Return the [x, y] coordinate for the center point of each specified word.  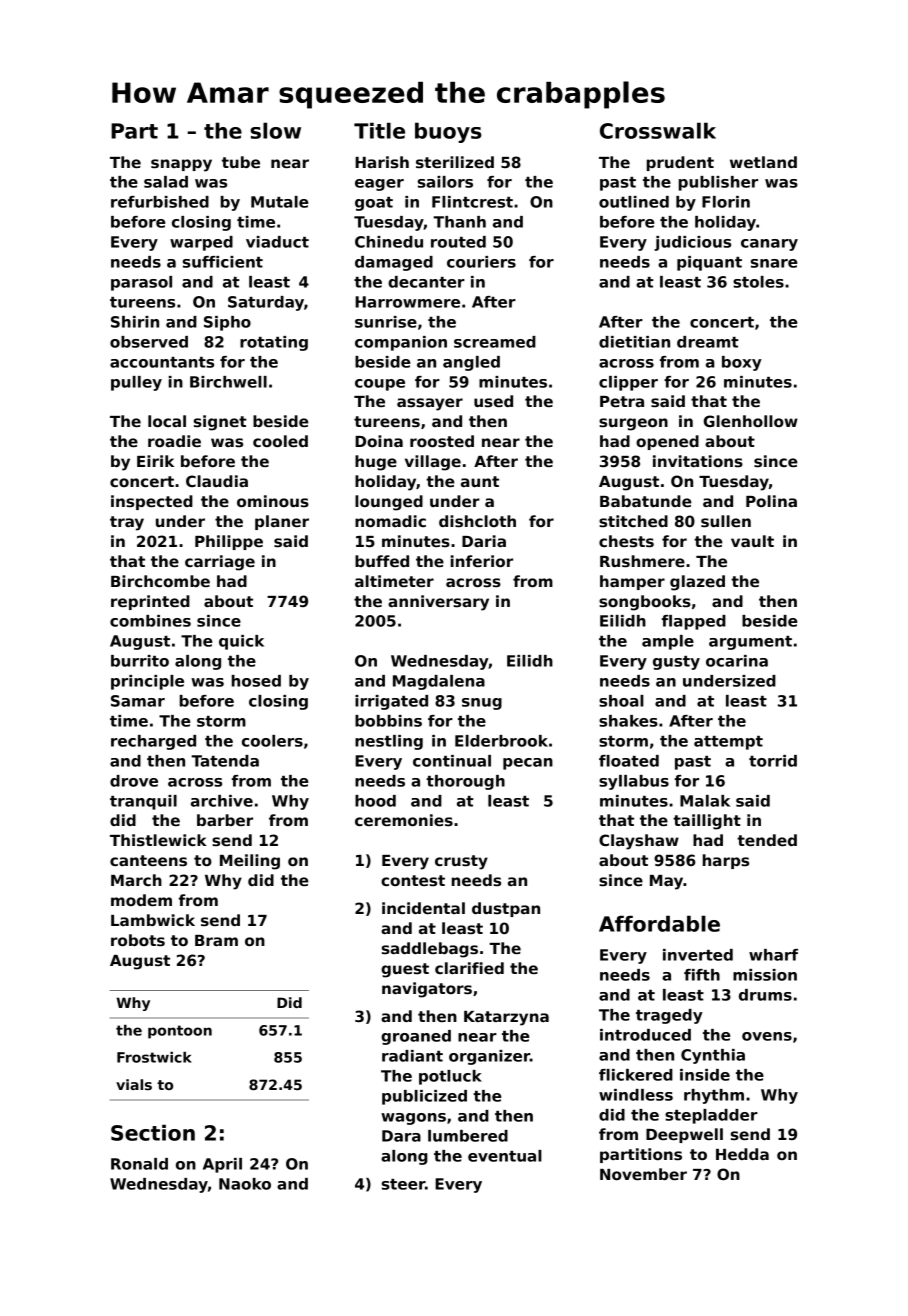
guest [405, 970]
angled [471, 363]
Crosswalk [658, 130]
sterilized [455, 162]
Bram [216, 940]
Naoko [245, 1184]
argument [750, 643]
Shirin [135, 322]
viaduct [277, 242]
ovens [767, 1036]
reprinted [150, 602]
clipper [628, 383]
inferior [482, 561]
